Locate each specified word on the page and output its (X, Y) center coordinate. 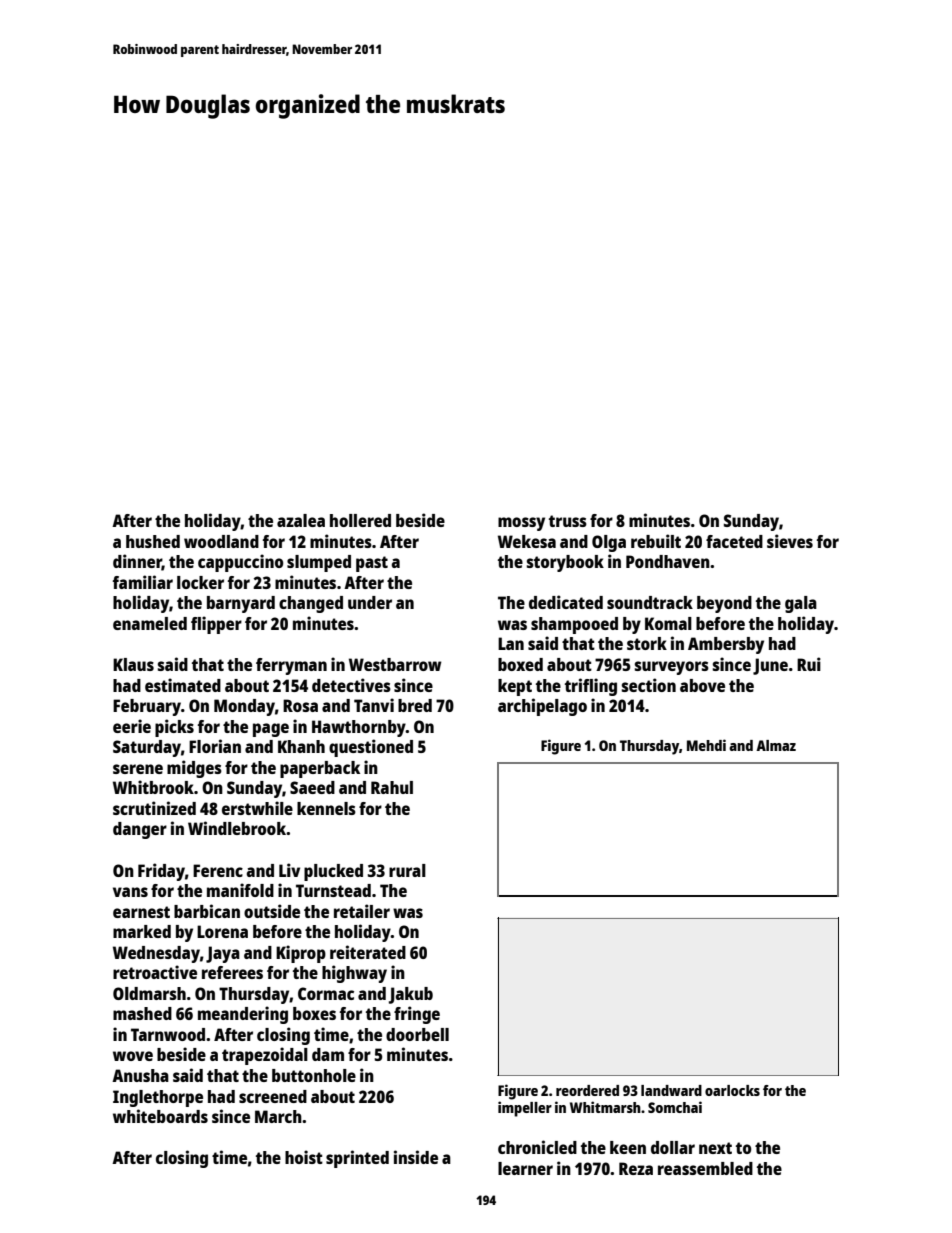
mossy (521, 524)
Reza (636, 1168)
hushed (153, 541)
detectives (351, 685)
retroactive (155, 972)
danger (140, 830)
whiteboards (160, 1116)
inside (416, 1157)
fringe (417, 1015)
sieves (790, 541)
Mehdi (706, 745)
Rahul (392, 787)
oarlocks (732, 1090)
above (702, 685)
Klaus (133, 664)
